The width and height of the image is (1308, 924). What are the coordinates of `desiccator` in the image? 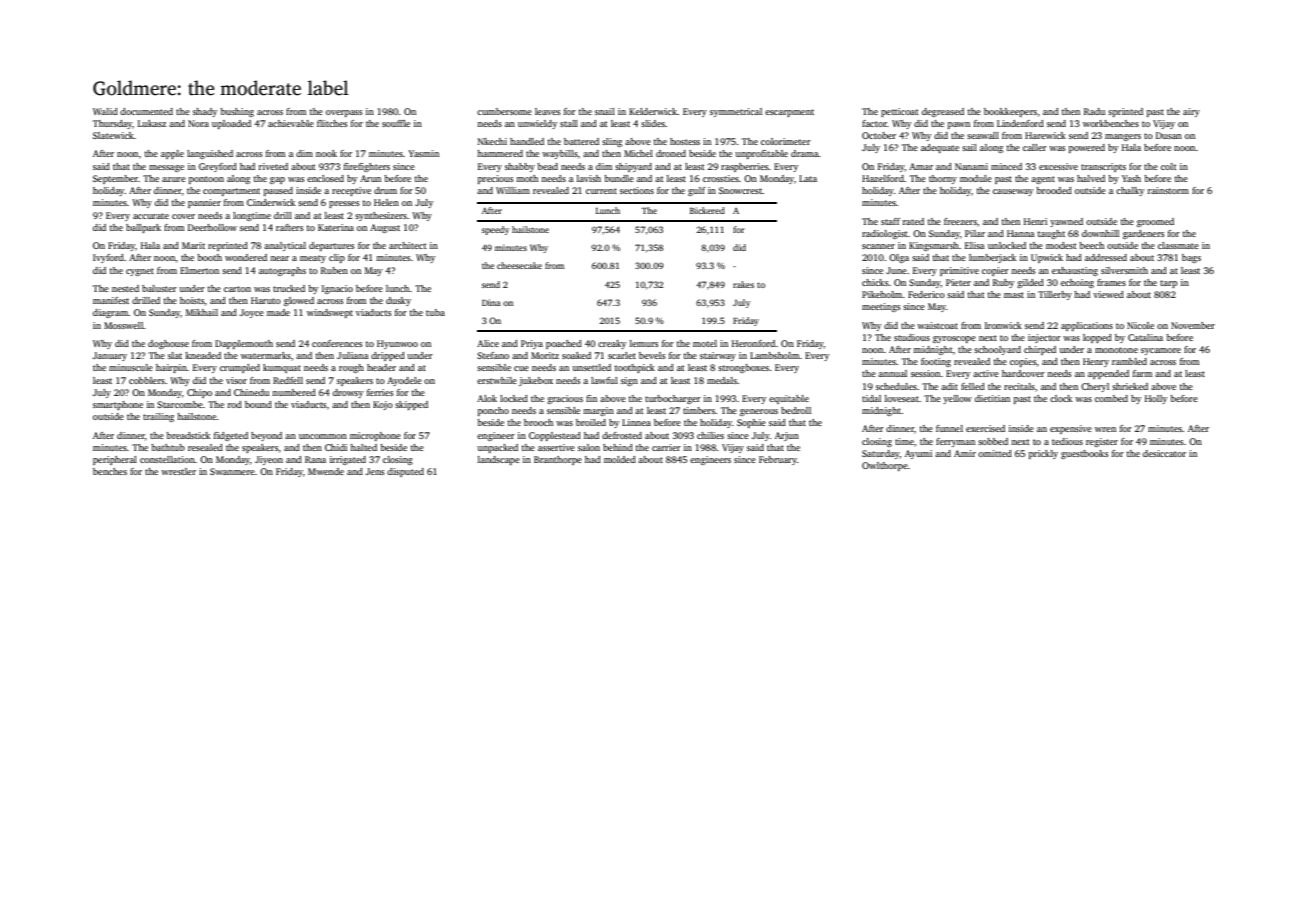 It's located at (1164, 453).
